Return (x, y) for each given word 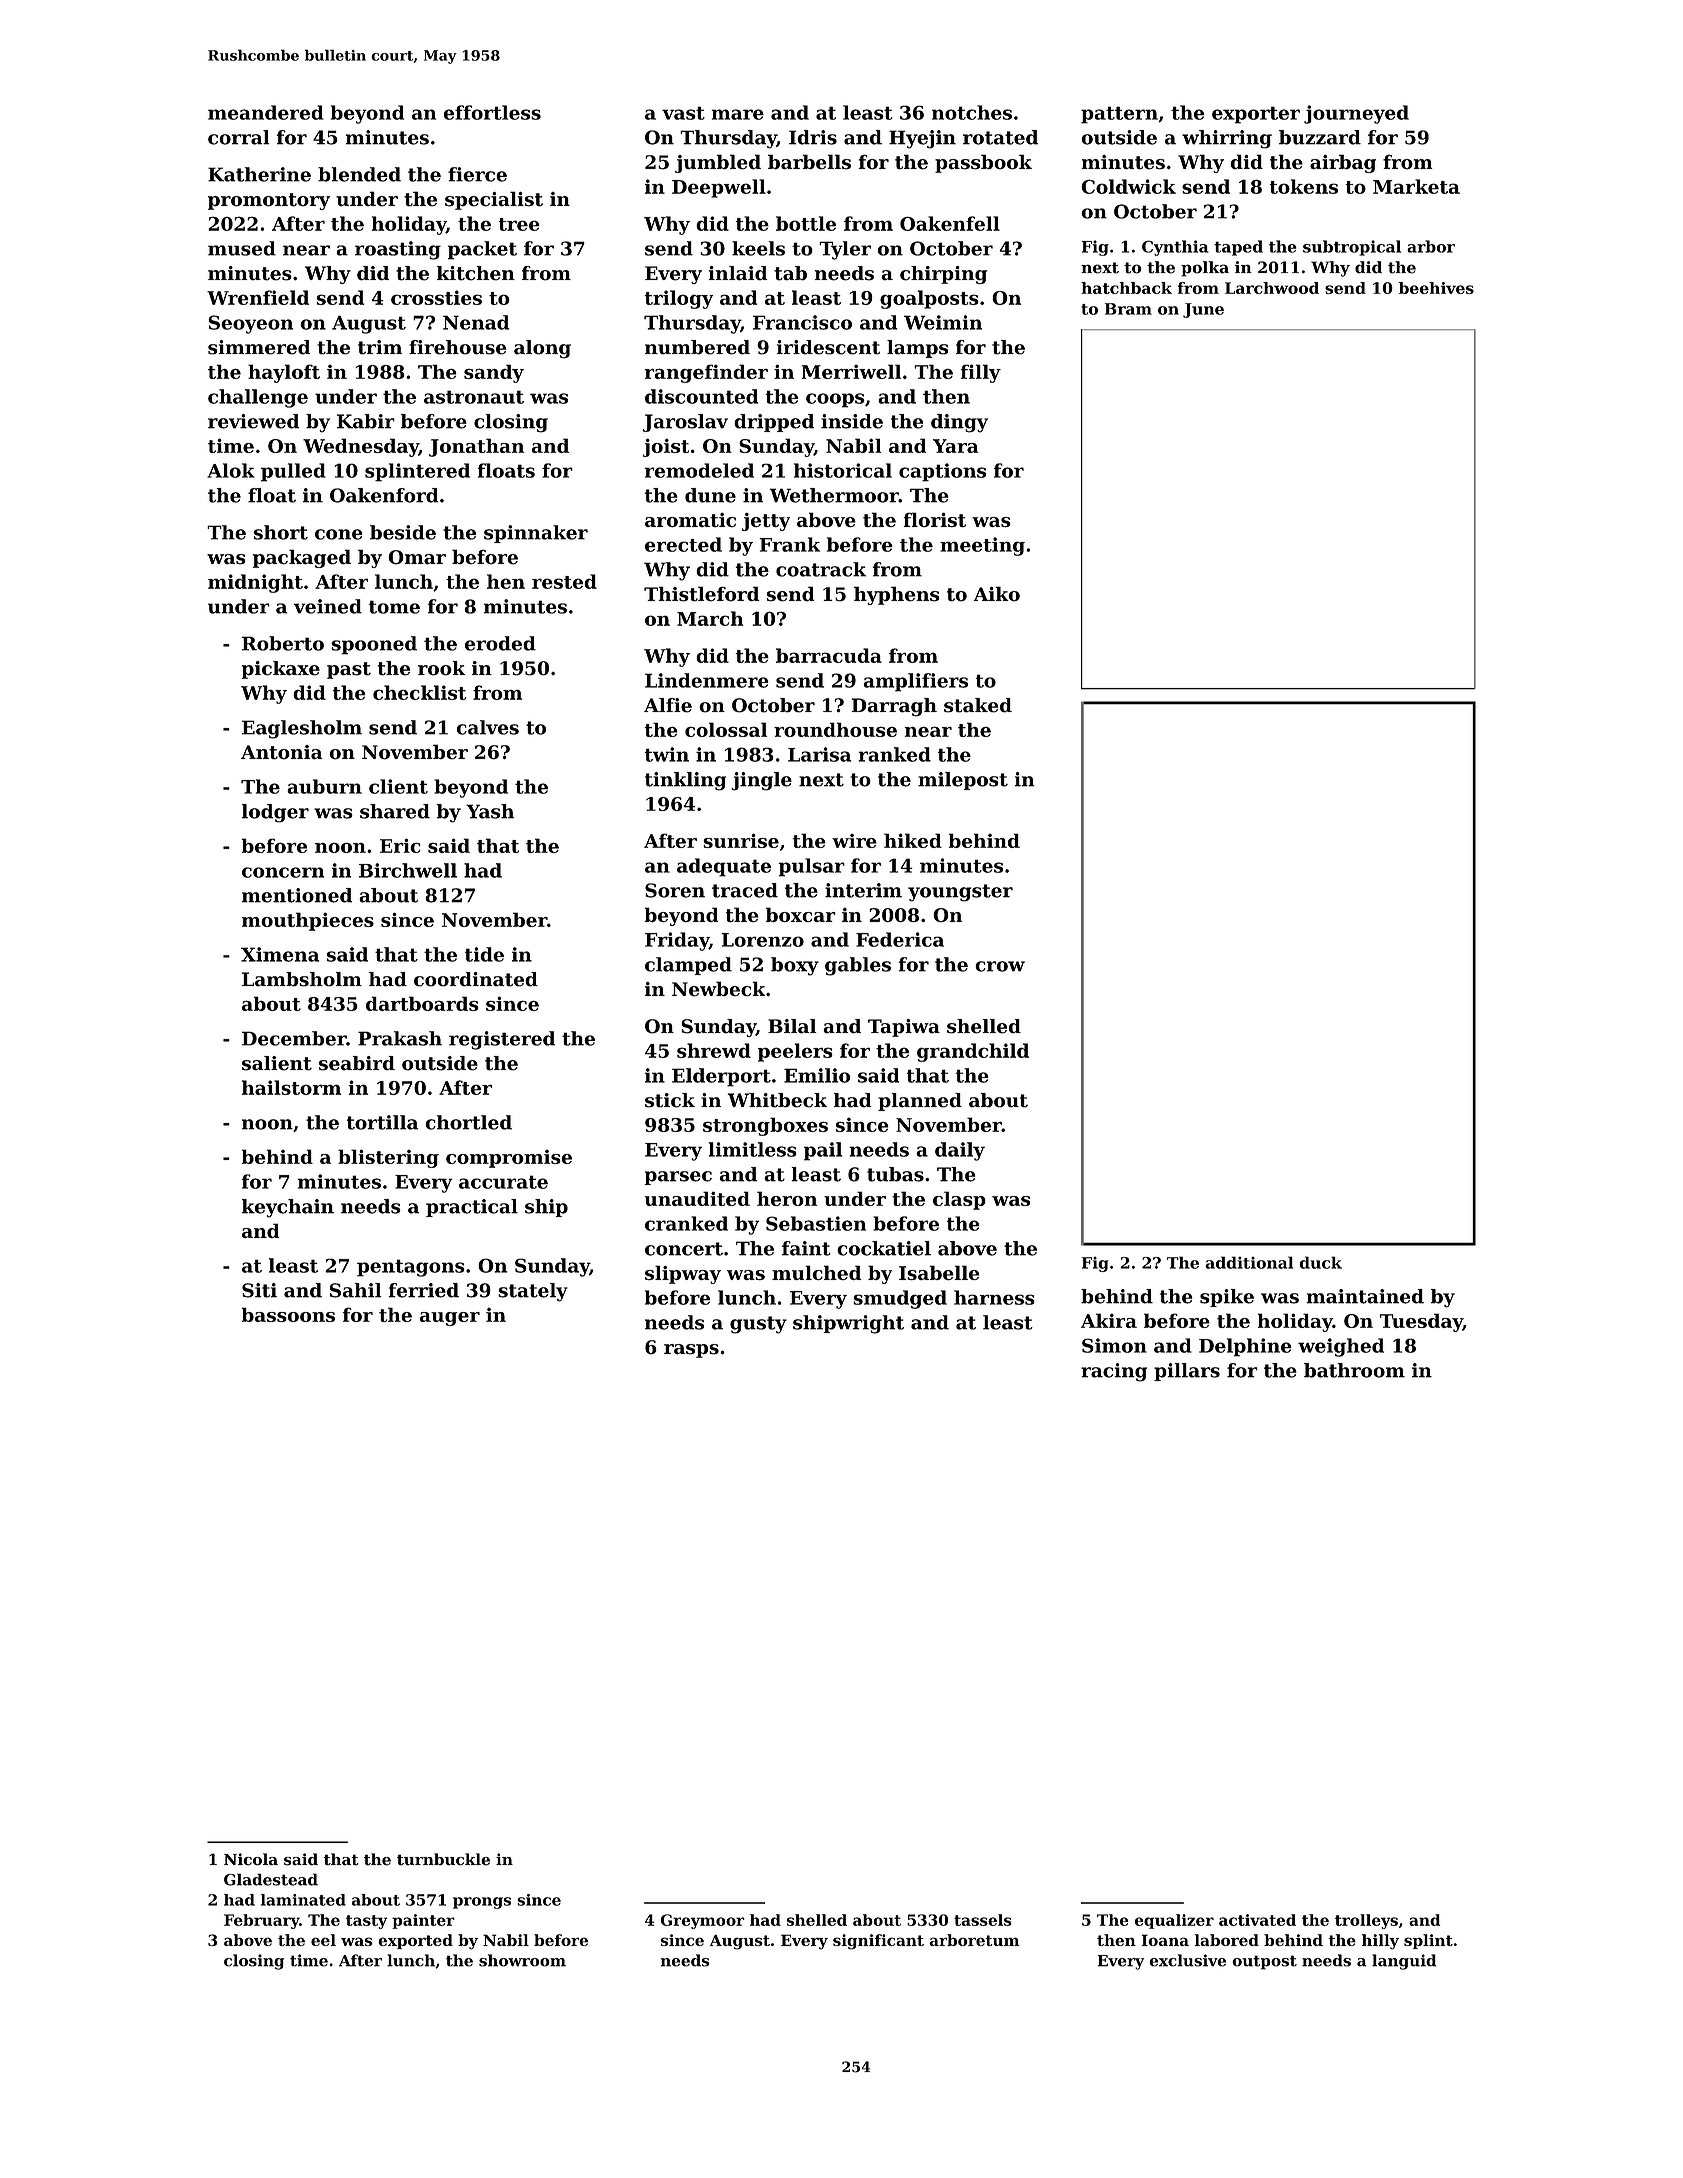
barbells (809, 162)
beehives (1436, 288)
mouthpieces (308, 921)
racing (1114, 1372)
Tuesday (1421, 1322)
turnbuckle (443, 1859)
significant (878, 1942)
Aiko (996, 594)
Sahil (356, 1290)
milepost (963, 781)
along (542, 349)
